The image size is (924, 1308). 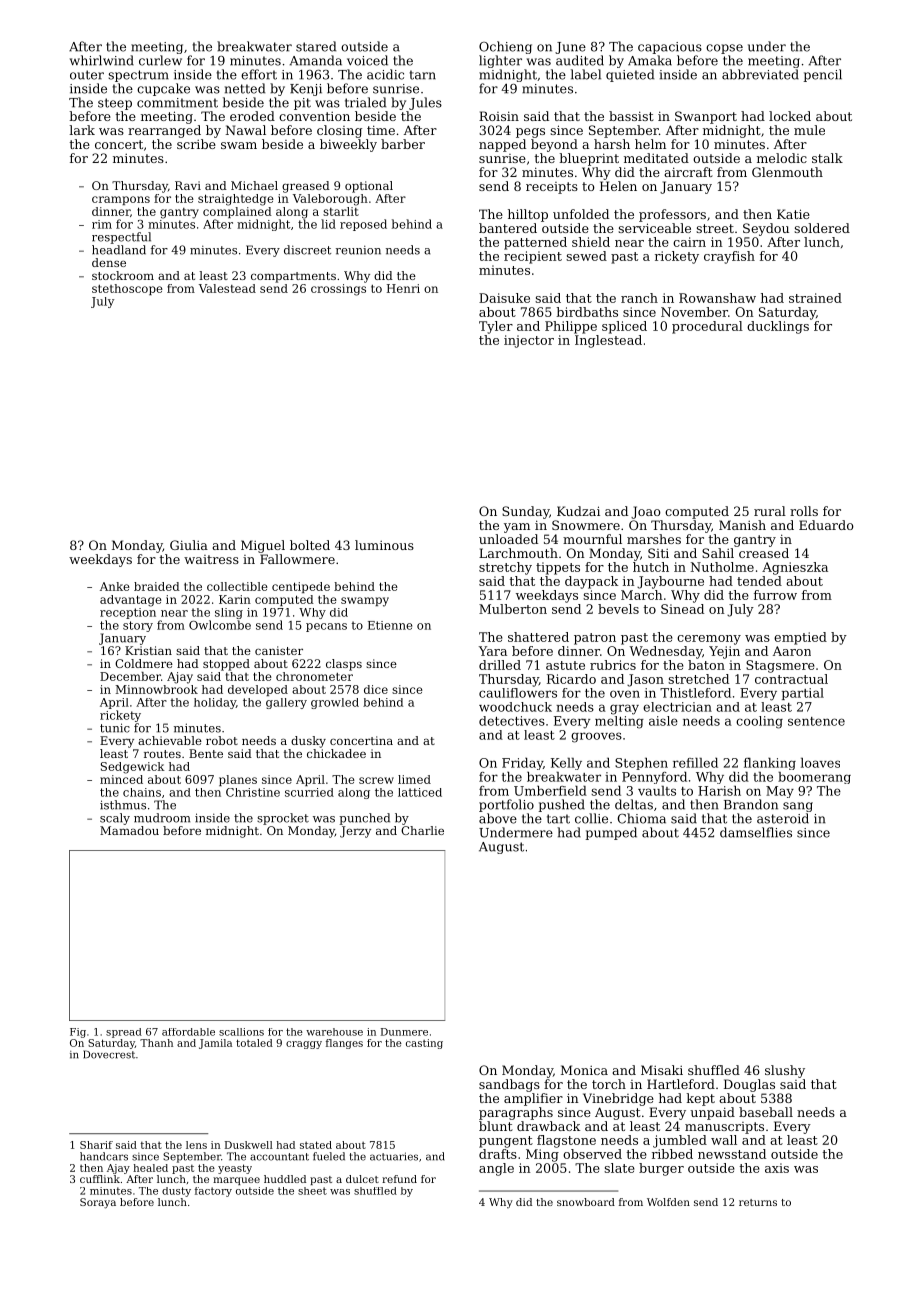 I want to click on dice, so click(x=376, y=689).
